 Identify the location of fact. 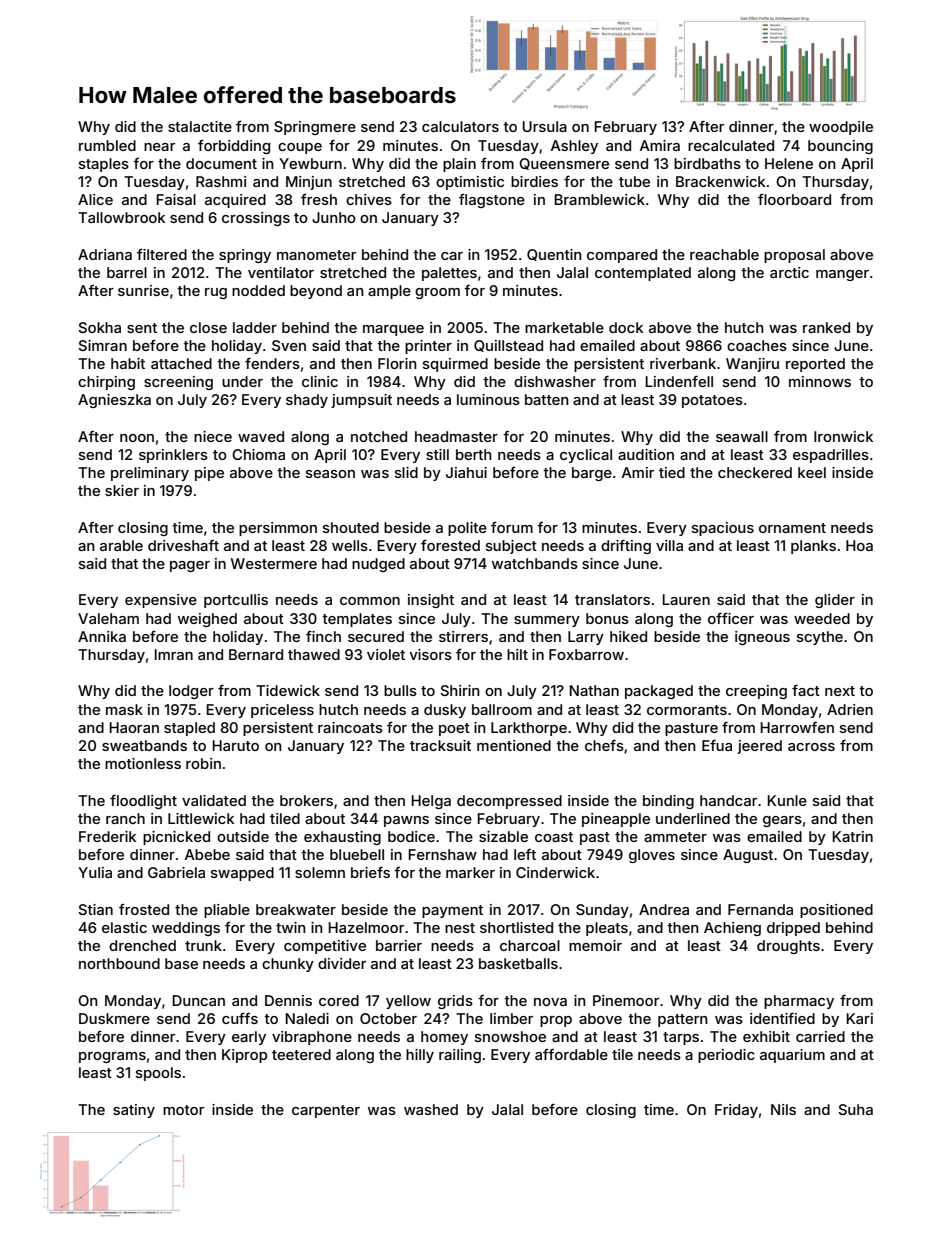
(806, 690).
